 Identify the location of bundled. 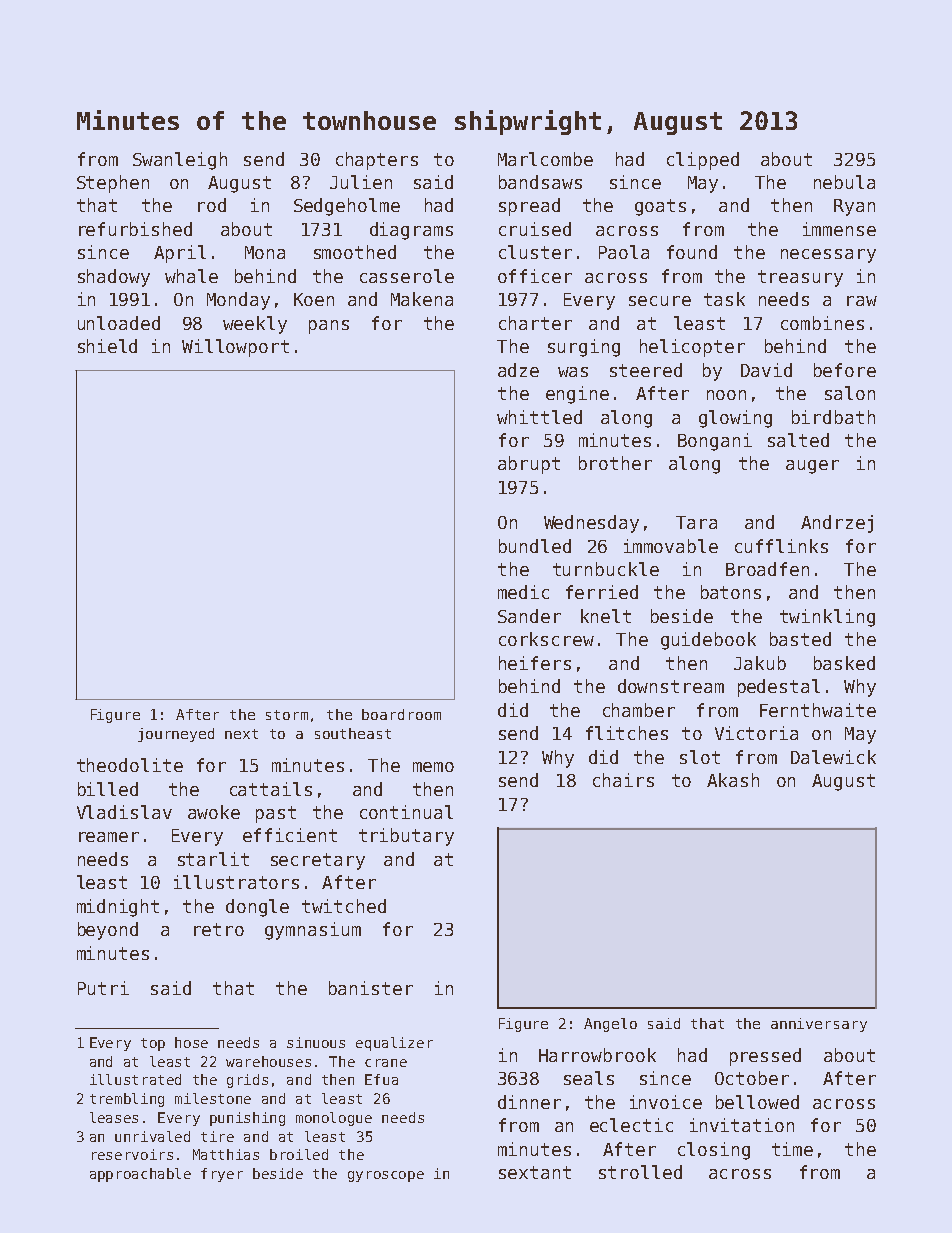
(535, 546).
